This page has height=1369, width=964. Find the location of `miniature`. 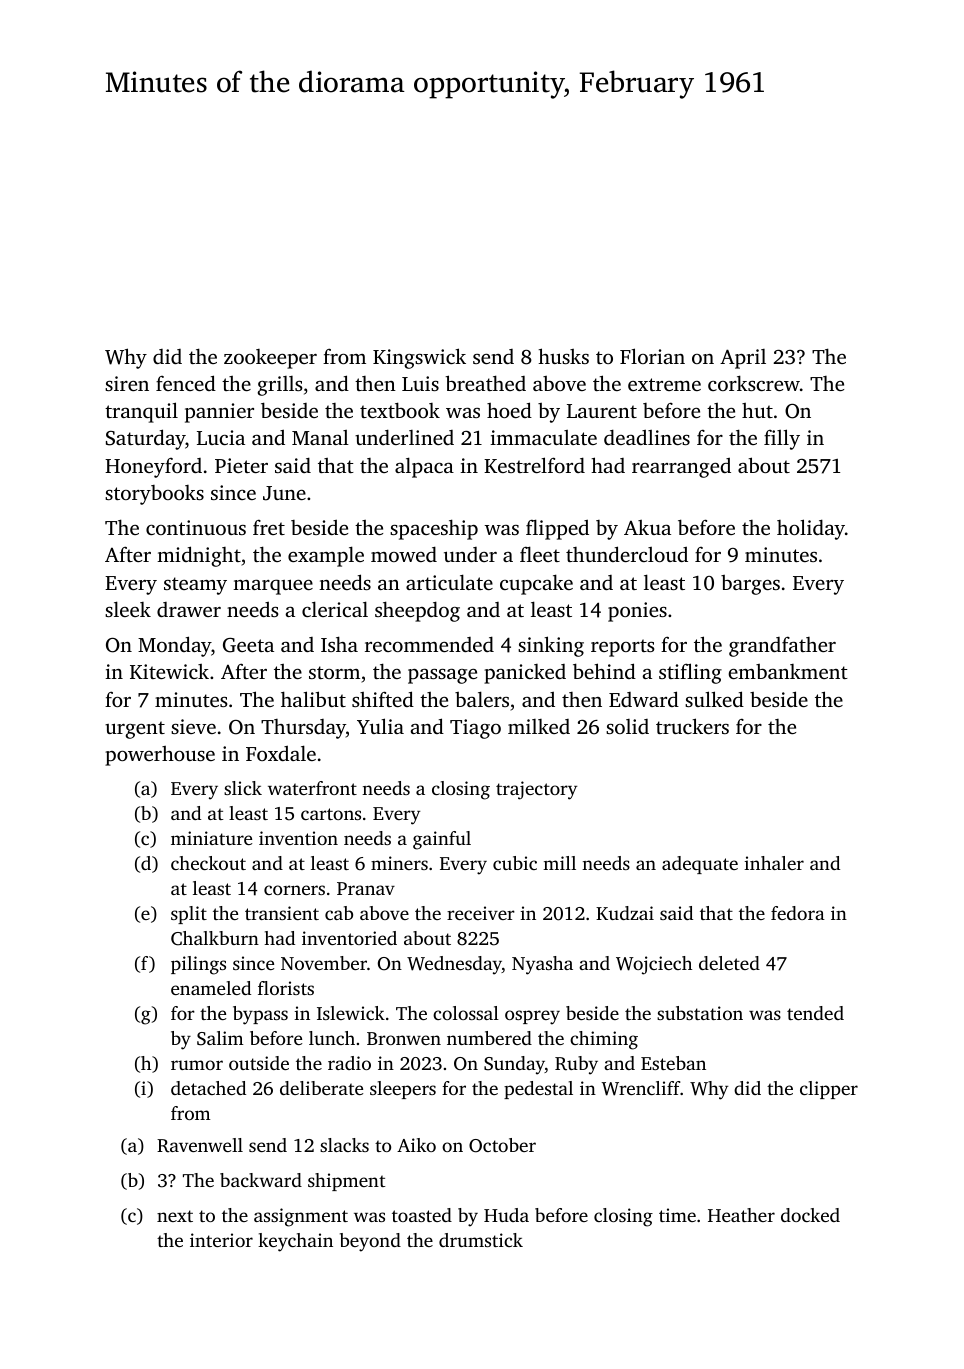

miniature is located at coordinates (211, 838).
